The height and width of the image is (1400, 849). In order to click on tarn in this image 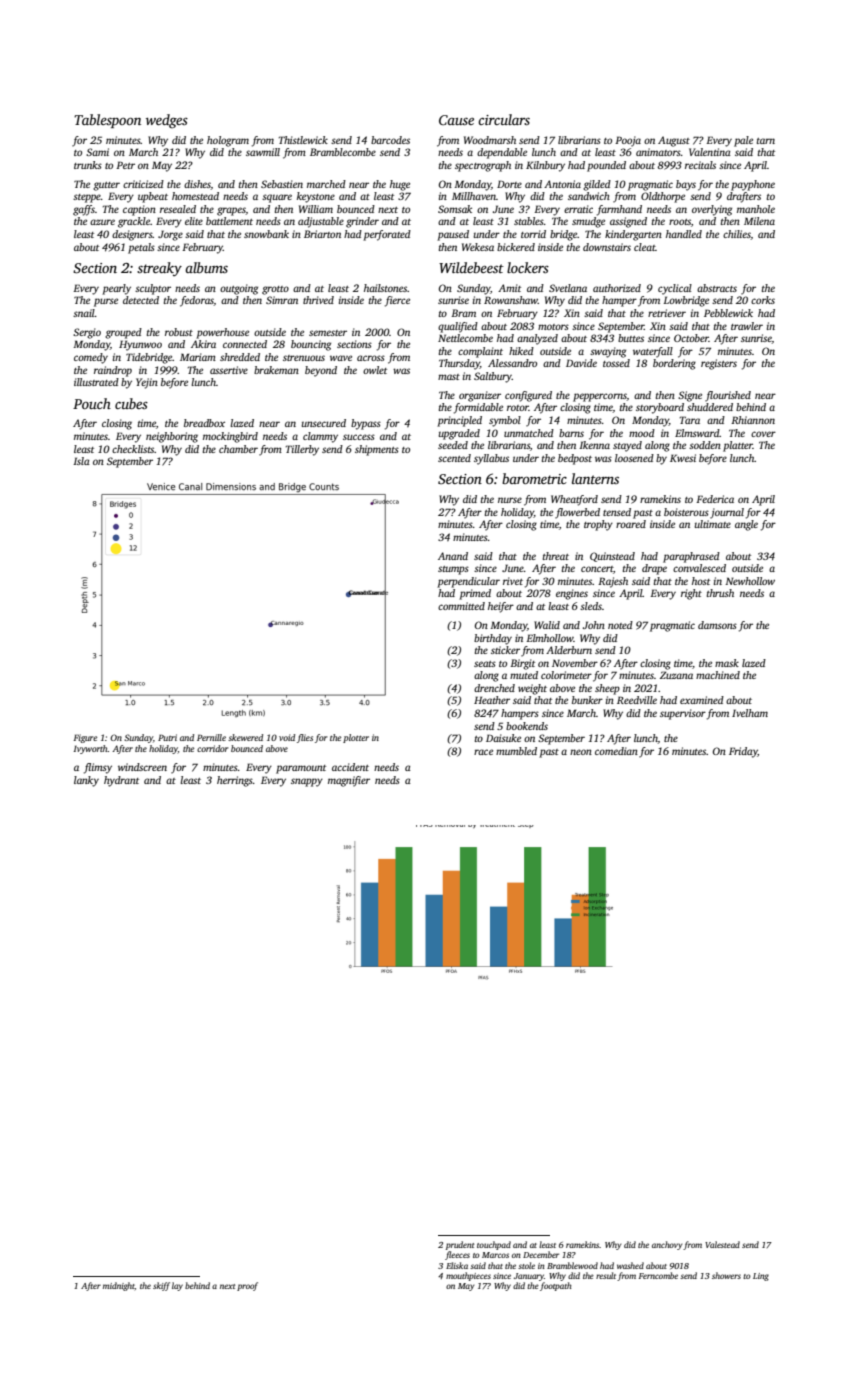, I will do `click(766, 141)`.
